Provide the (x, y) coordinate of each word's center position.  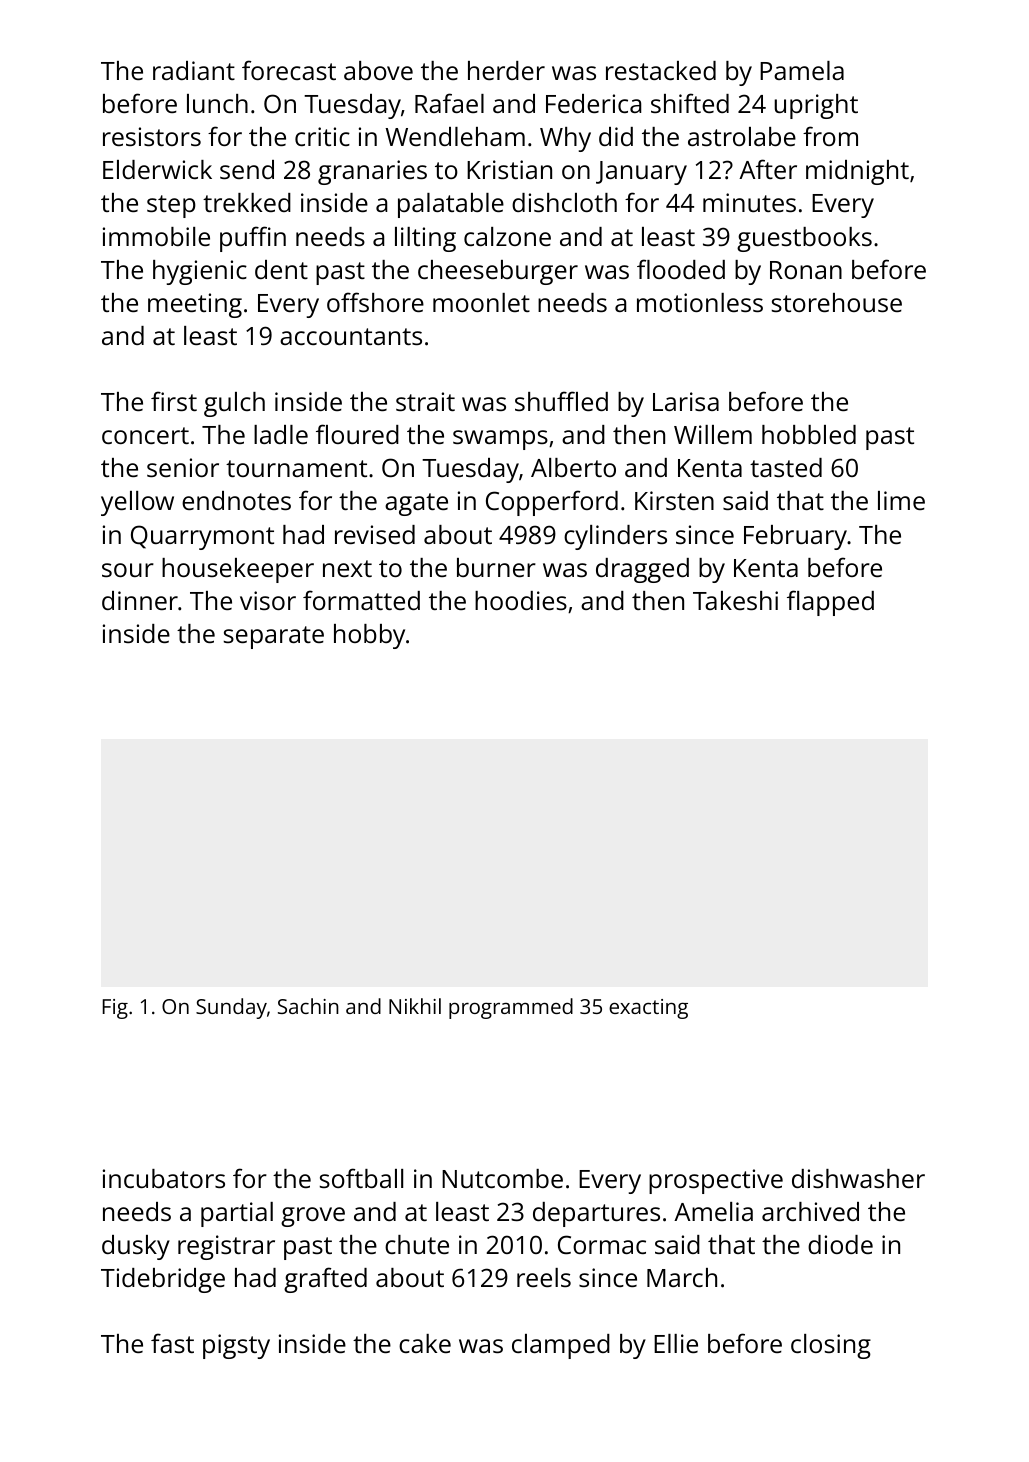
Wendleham (455, 136)
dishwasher (858, 1178)
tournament (296, 468)
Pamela (802, 70)
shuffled (561, 401)
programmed (511, 1008)
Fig (115, 1009)
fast (172, 1343)
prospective (716, 1181)
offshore (375, 302)
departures (596, 1214)
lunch (217, 103)
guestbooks (804, 239)
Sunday (231, 1008)
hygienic (200, 272)
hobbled (809, 434)
